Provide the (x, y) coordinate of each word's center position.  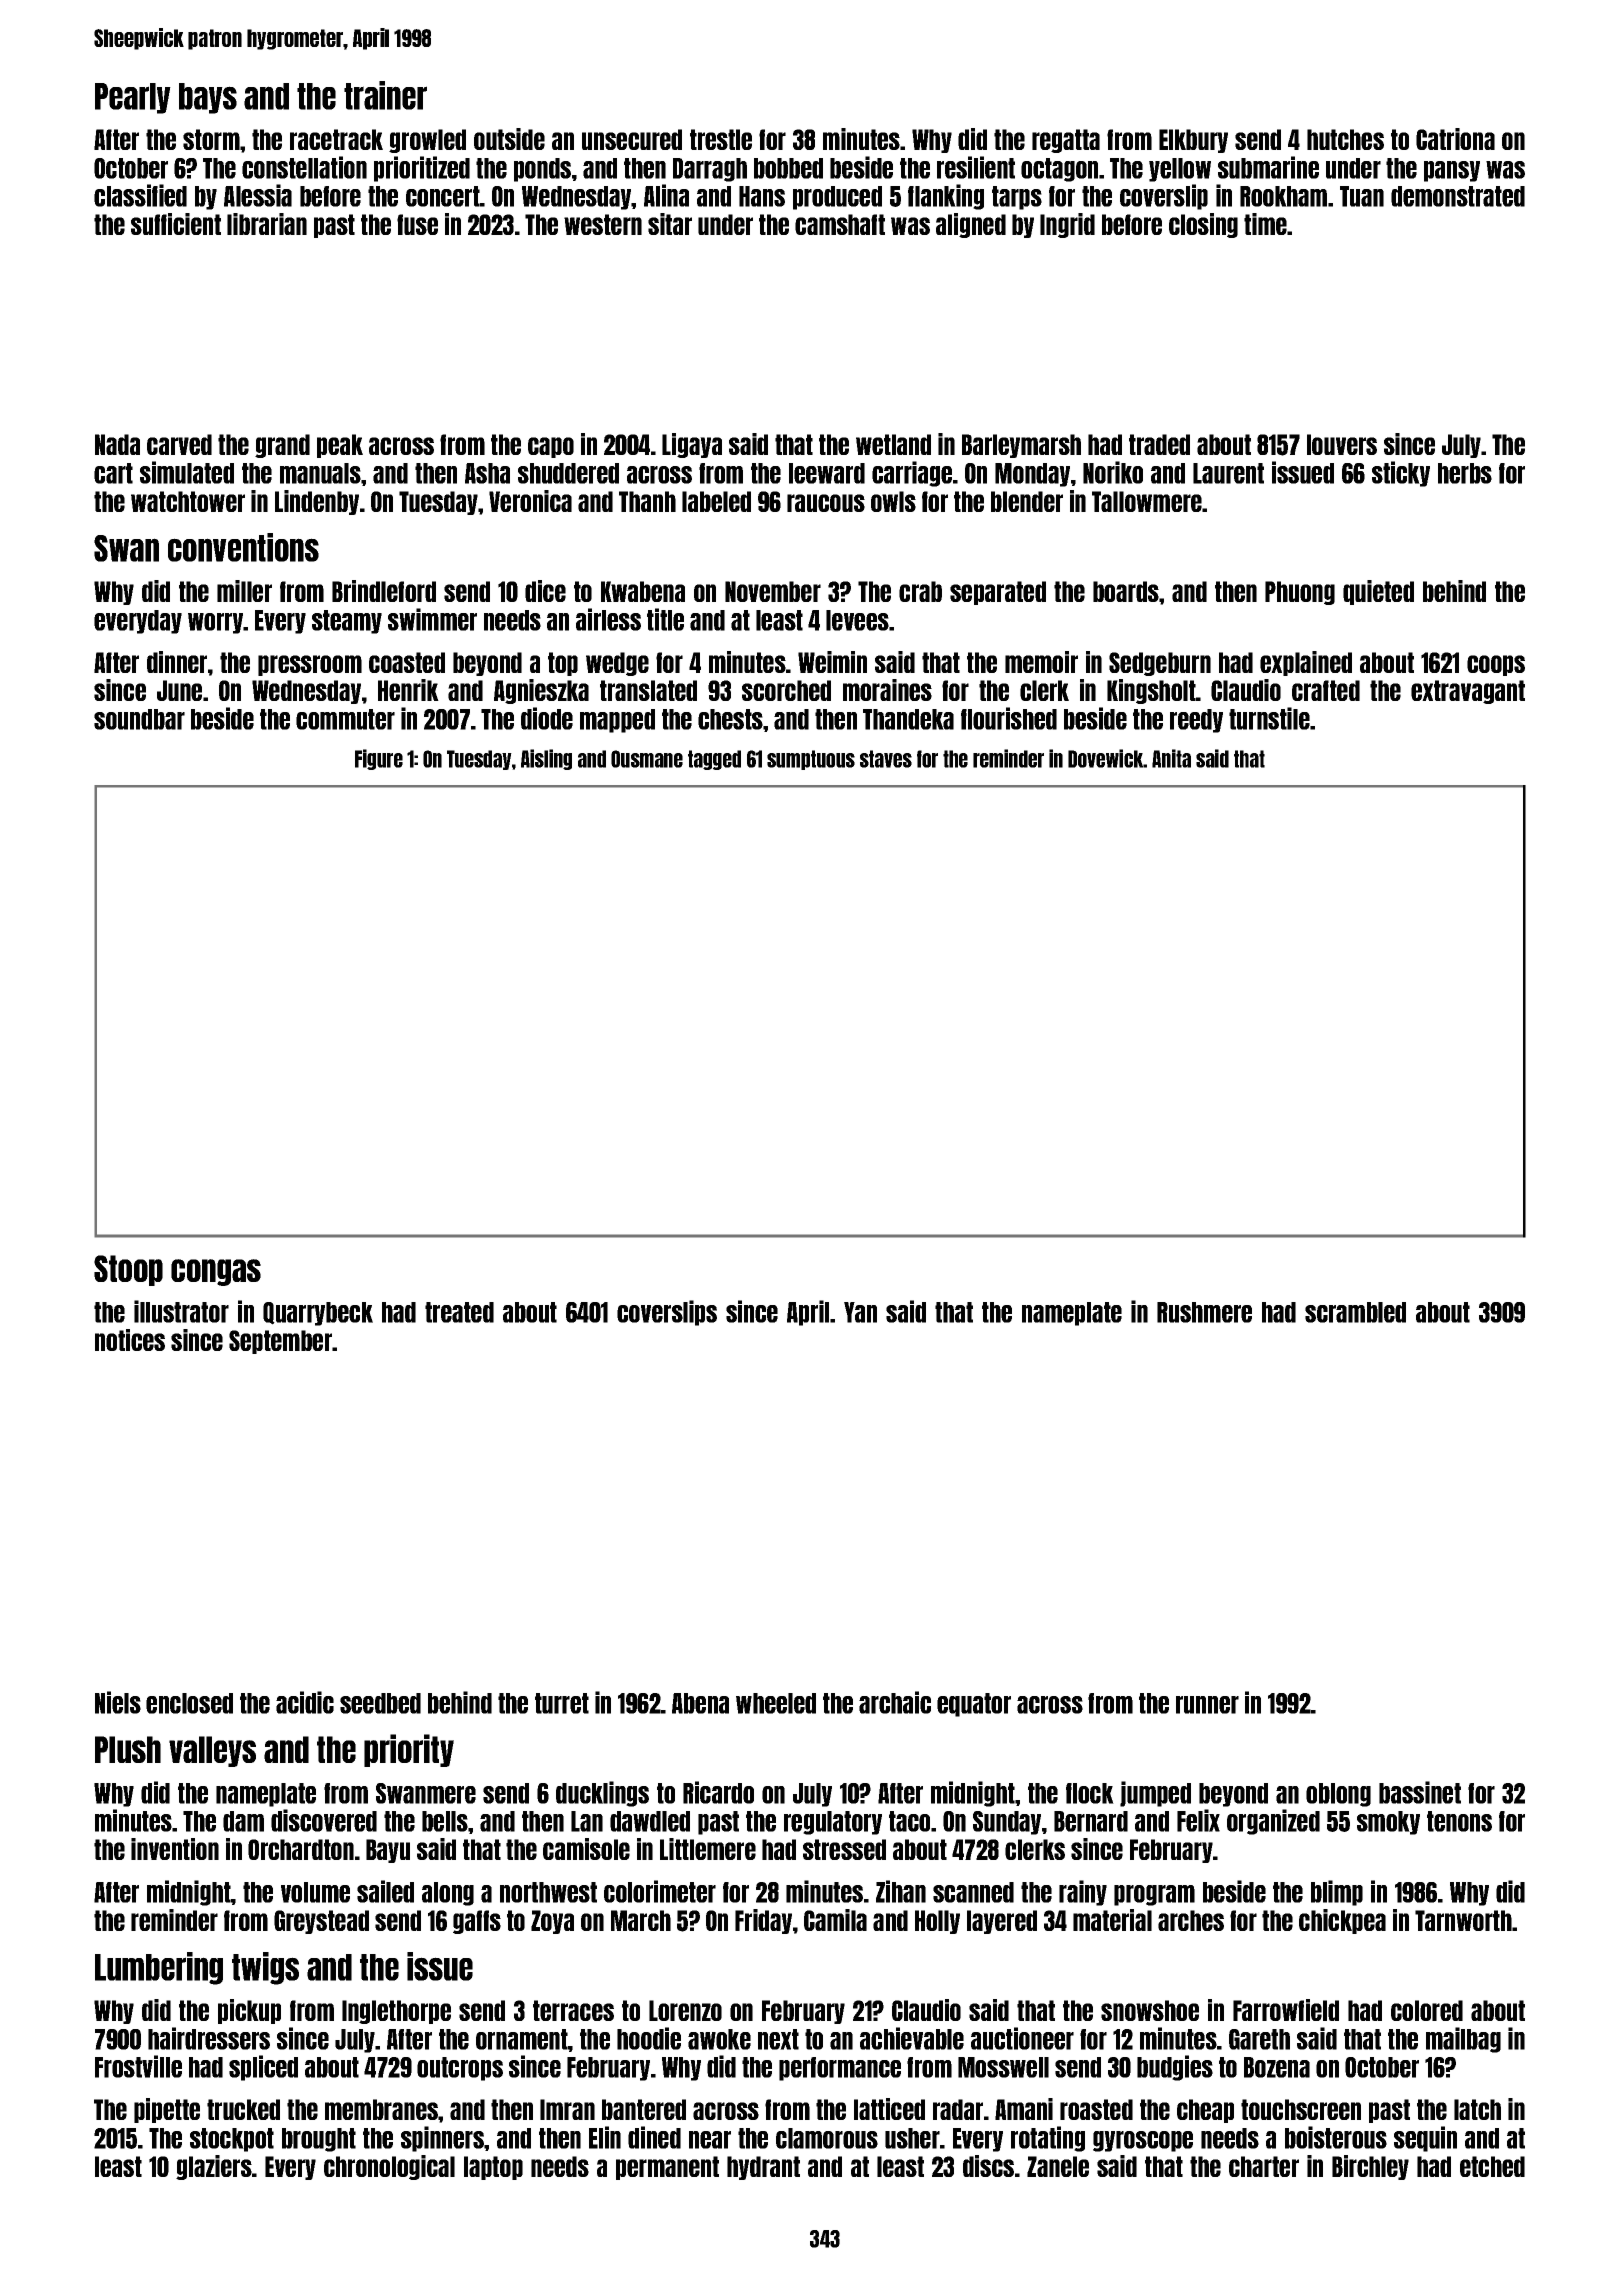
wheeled (776, 1703)
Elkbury (1193, 141)
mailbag (1463, 2040)
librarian (267, 224)
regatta (1066, 141)
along (448, 1894)
